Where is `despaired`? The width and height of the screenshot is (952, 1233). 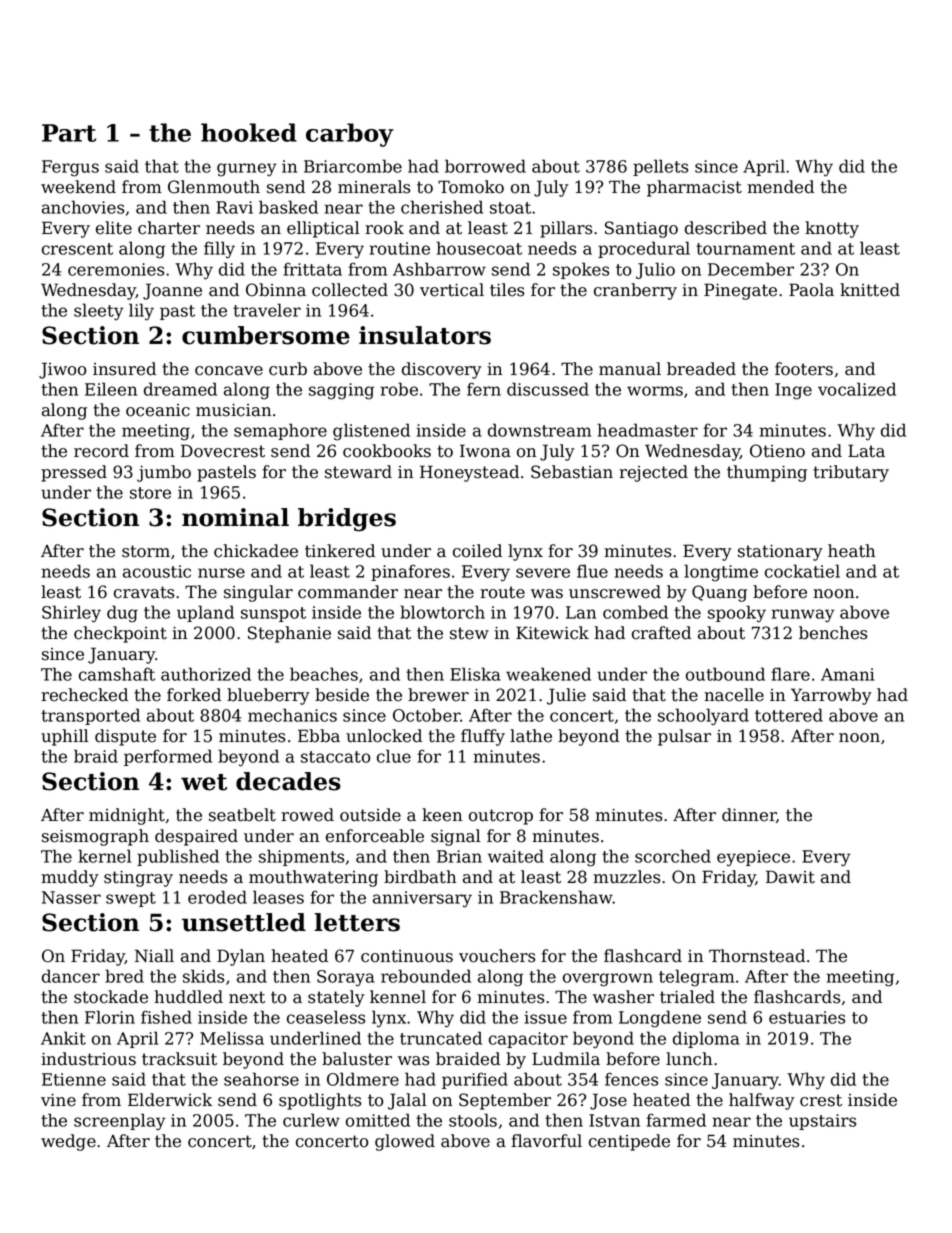
despaired is located at coordinates (196, 837).
